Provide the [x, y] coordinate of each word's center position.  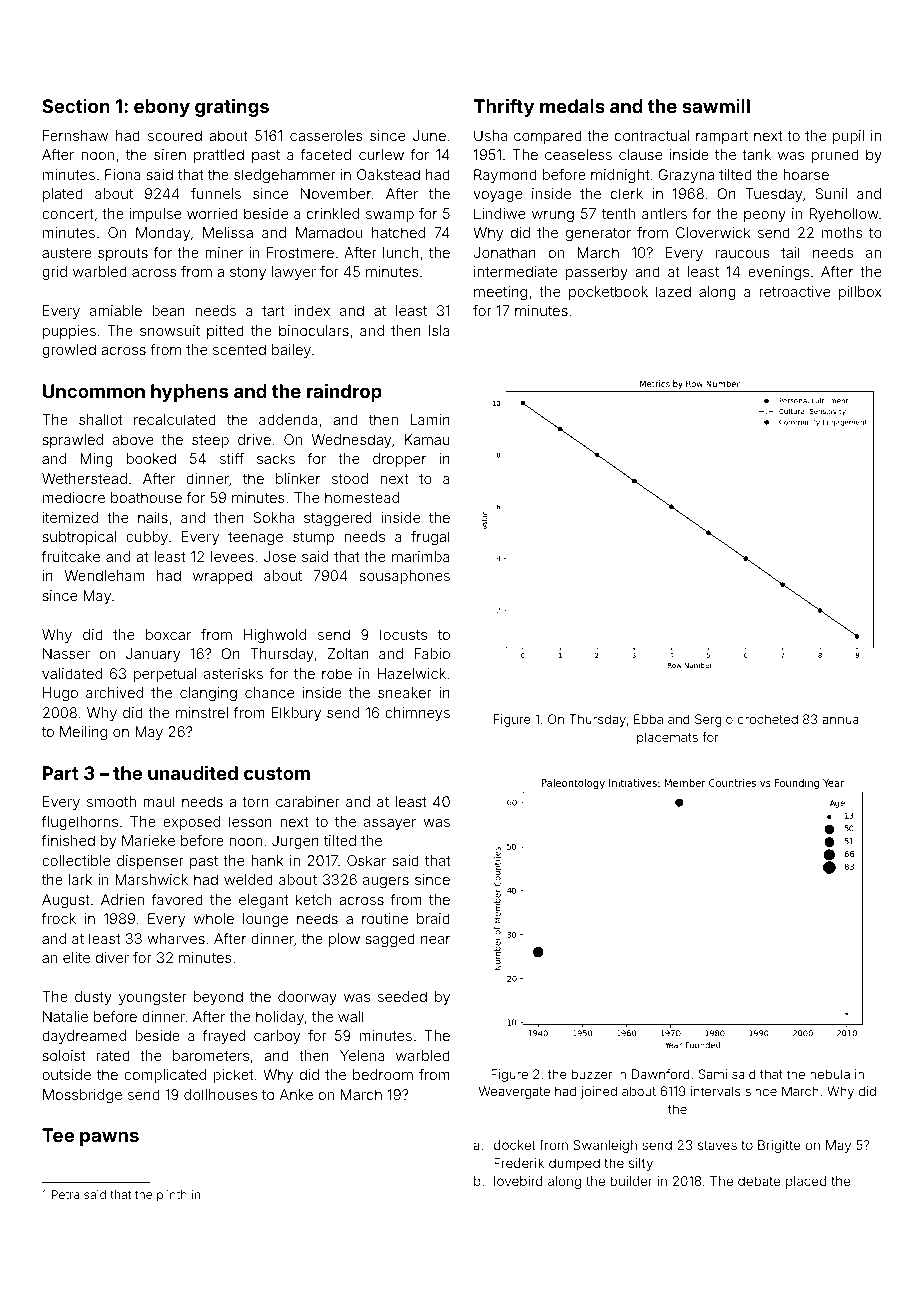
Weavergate [514, 1092]
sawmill [716, 106]
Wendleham [105, 575]
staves [717, 1145]
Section [76, 106]
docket [515, 1145]
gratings [232, 108]
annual [842, 719]
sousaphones [404, 577]
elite [76, 957]
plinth [172, 1196]
